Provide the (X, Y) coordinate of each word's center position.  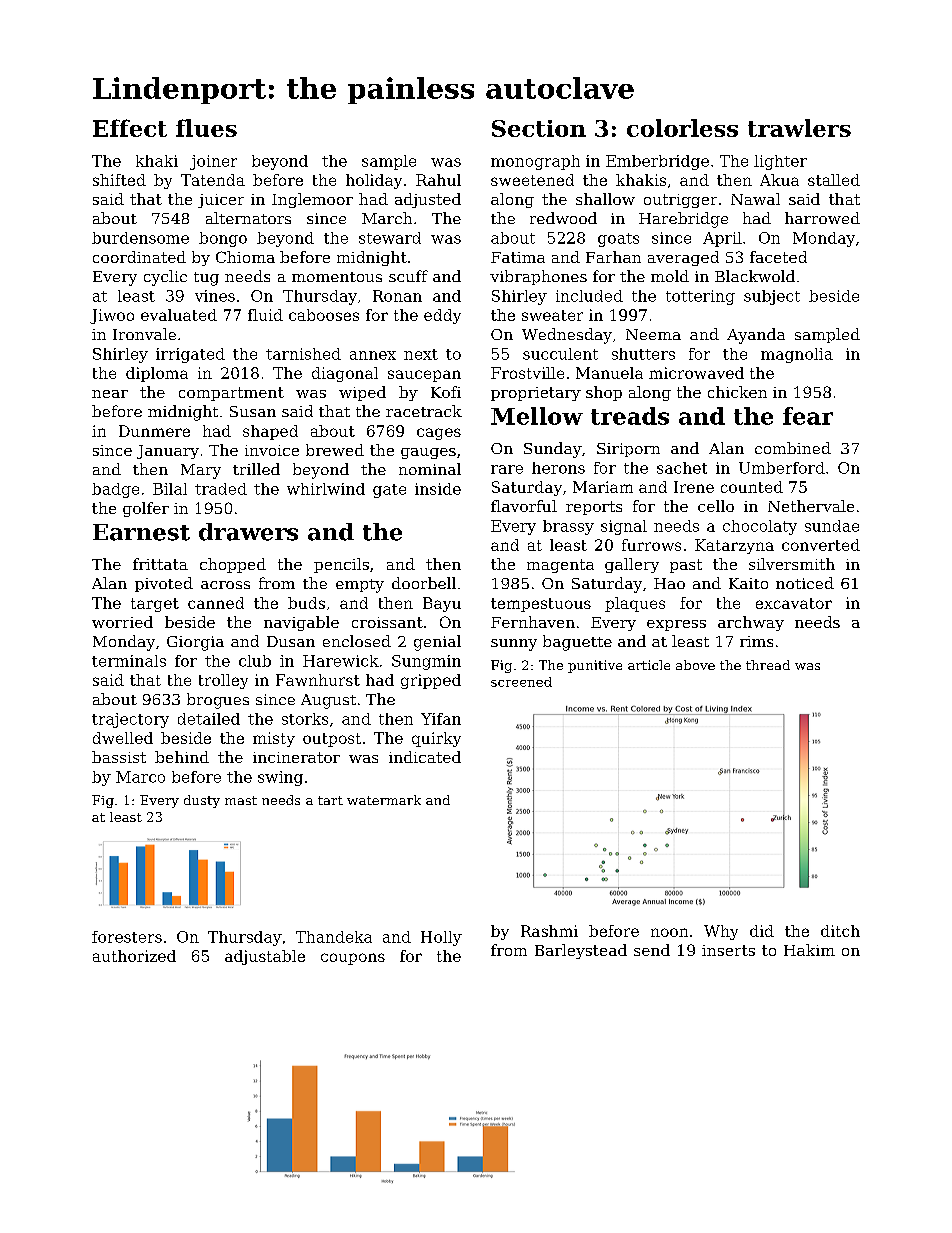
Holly (441, 938)
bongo (223, 239)
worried (122, 622)
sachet (682, 468)
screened (521, 682)
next (421, 354)
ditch (840, 931)
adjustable (265, 957)
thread (768, 665)
